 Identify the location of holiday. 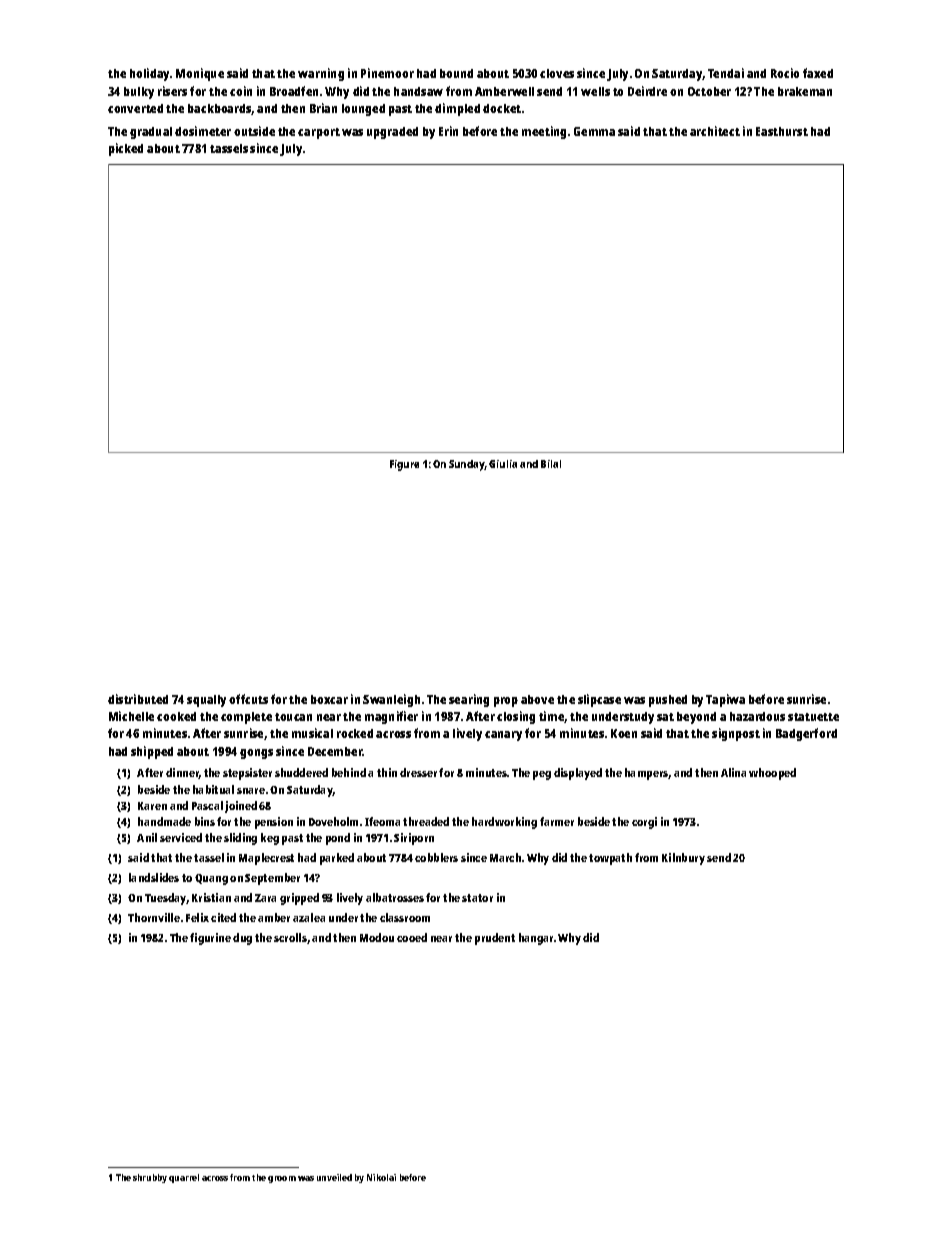
(149, 74).
